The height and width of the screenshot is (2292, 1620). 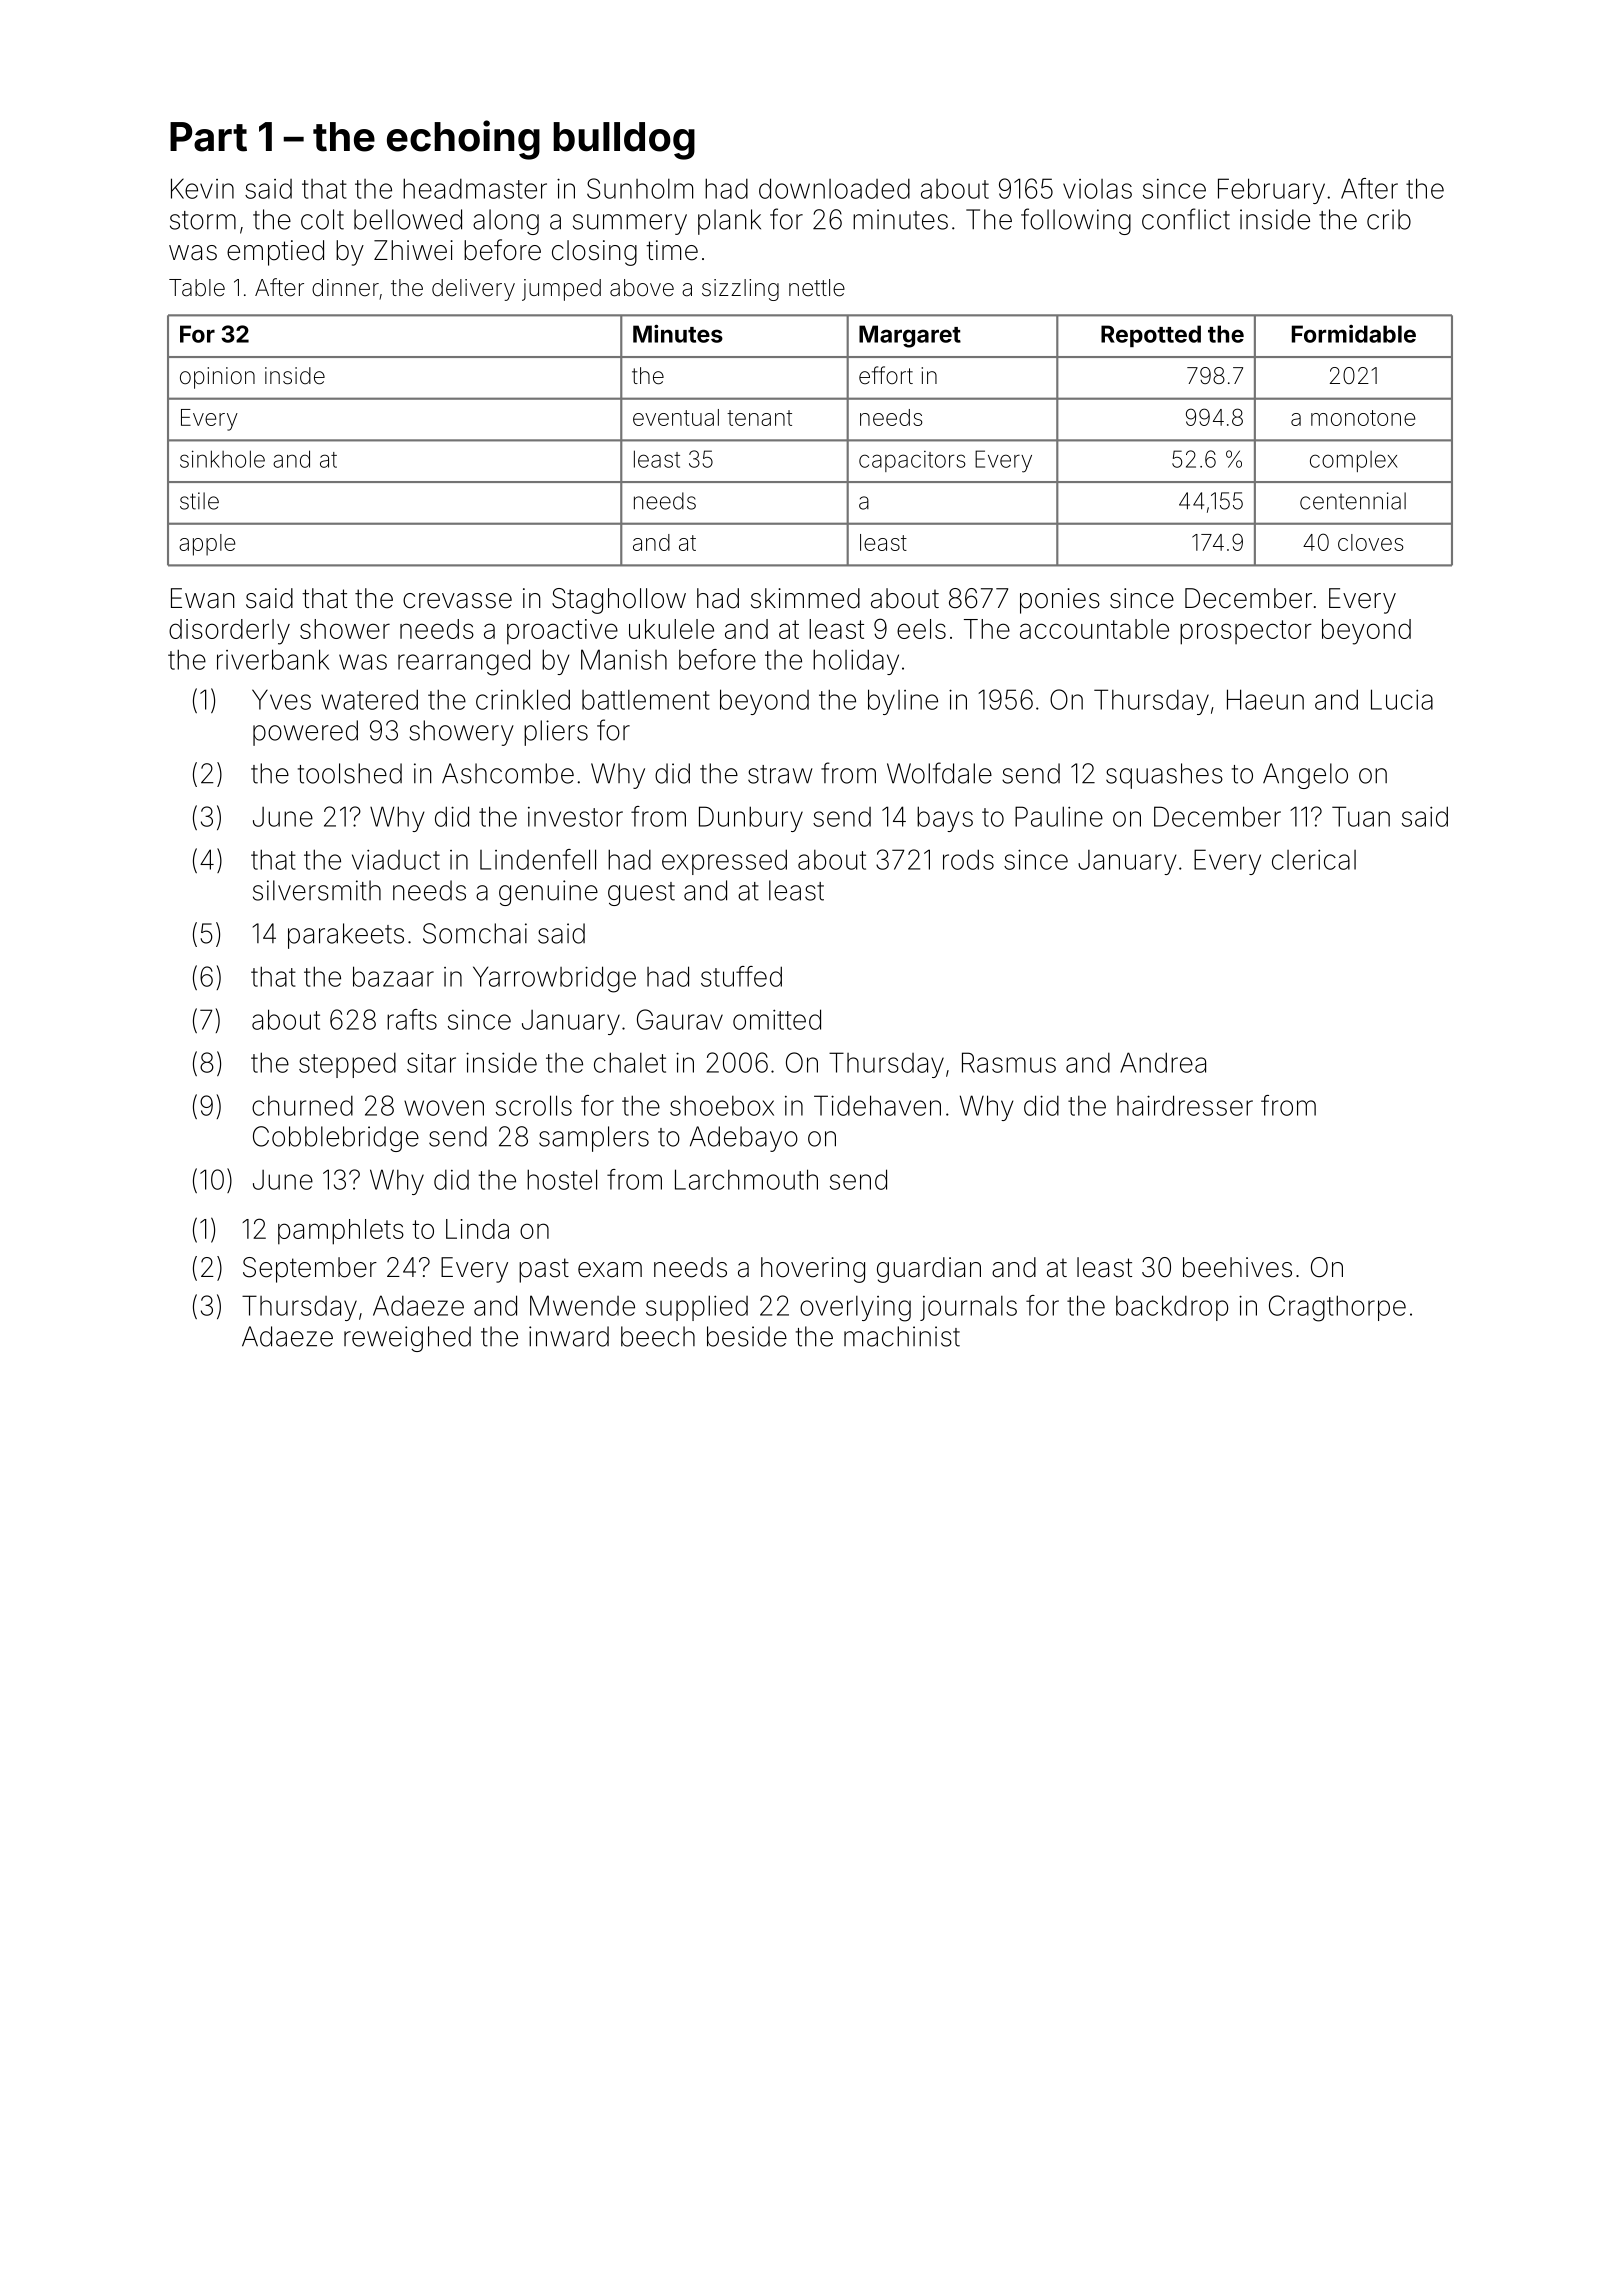 I want to click on clerical, so click(x=1314, y=859).
